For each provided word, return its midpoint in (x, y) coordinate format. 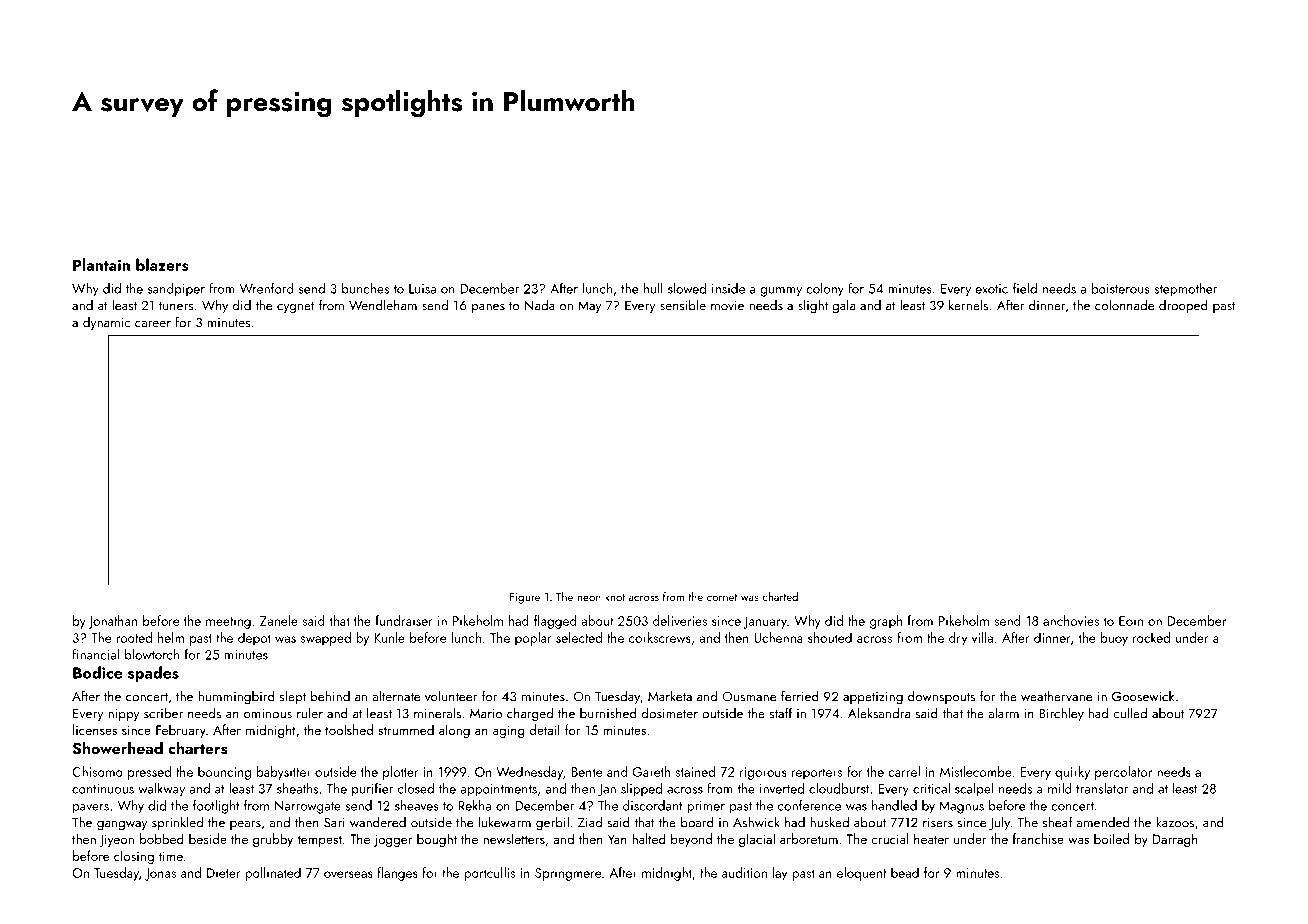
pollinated (273, 874)
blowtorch (152, 654)
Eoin (1131, 621)
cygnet (295, 308)
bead (905, 872)
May (590, 307)
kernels (968, 305)
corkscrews (660, 637)
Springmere (568, 874)
